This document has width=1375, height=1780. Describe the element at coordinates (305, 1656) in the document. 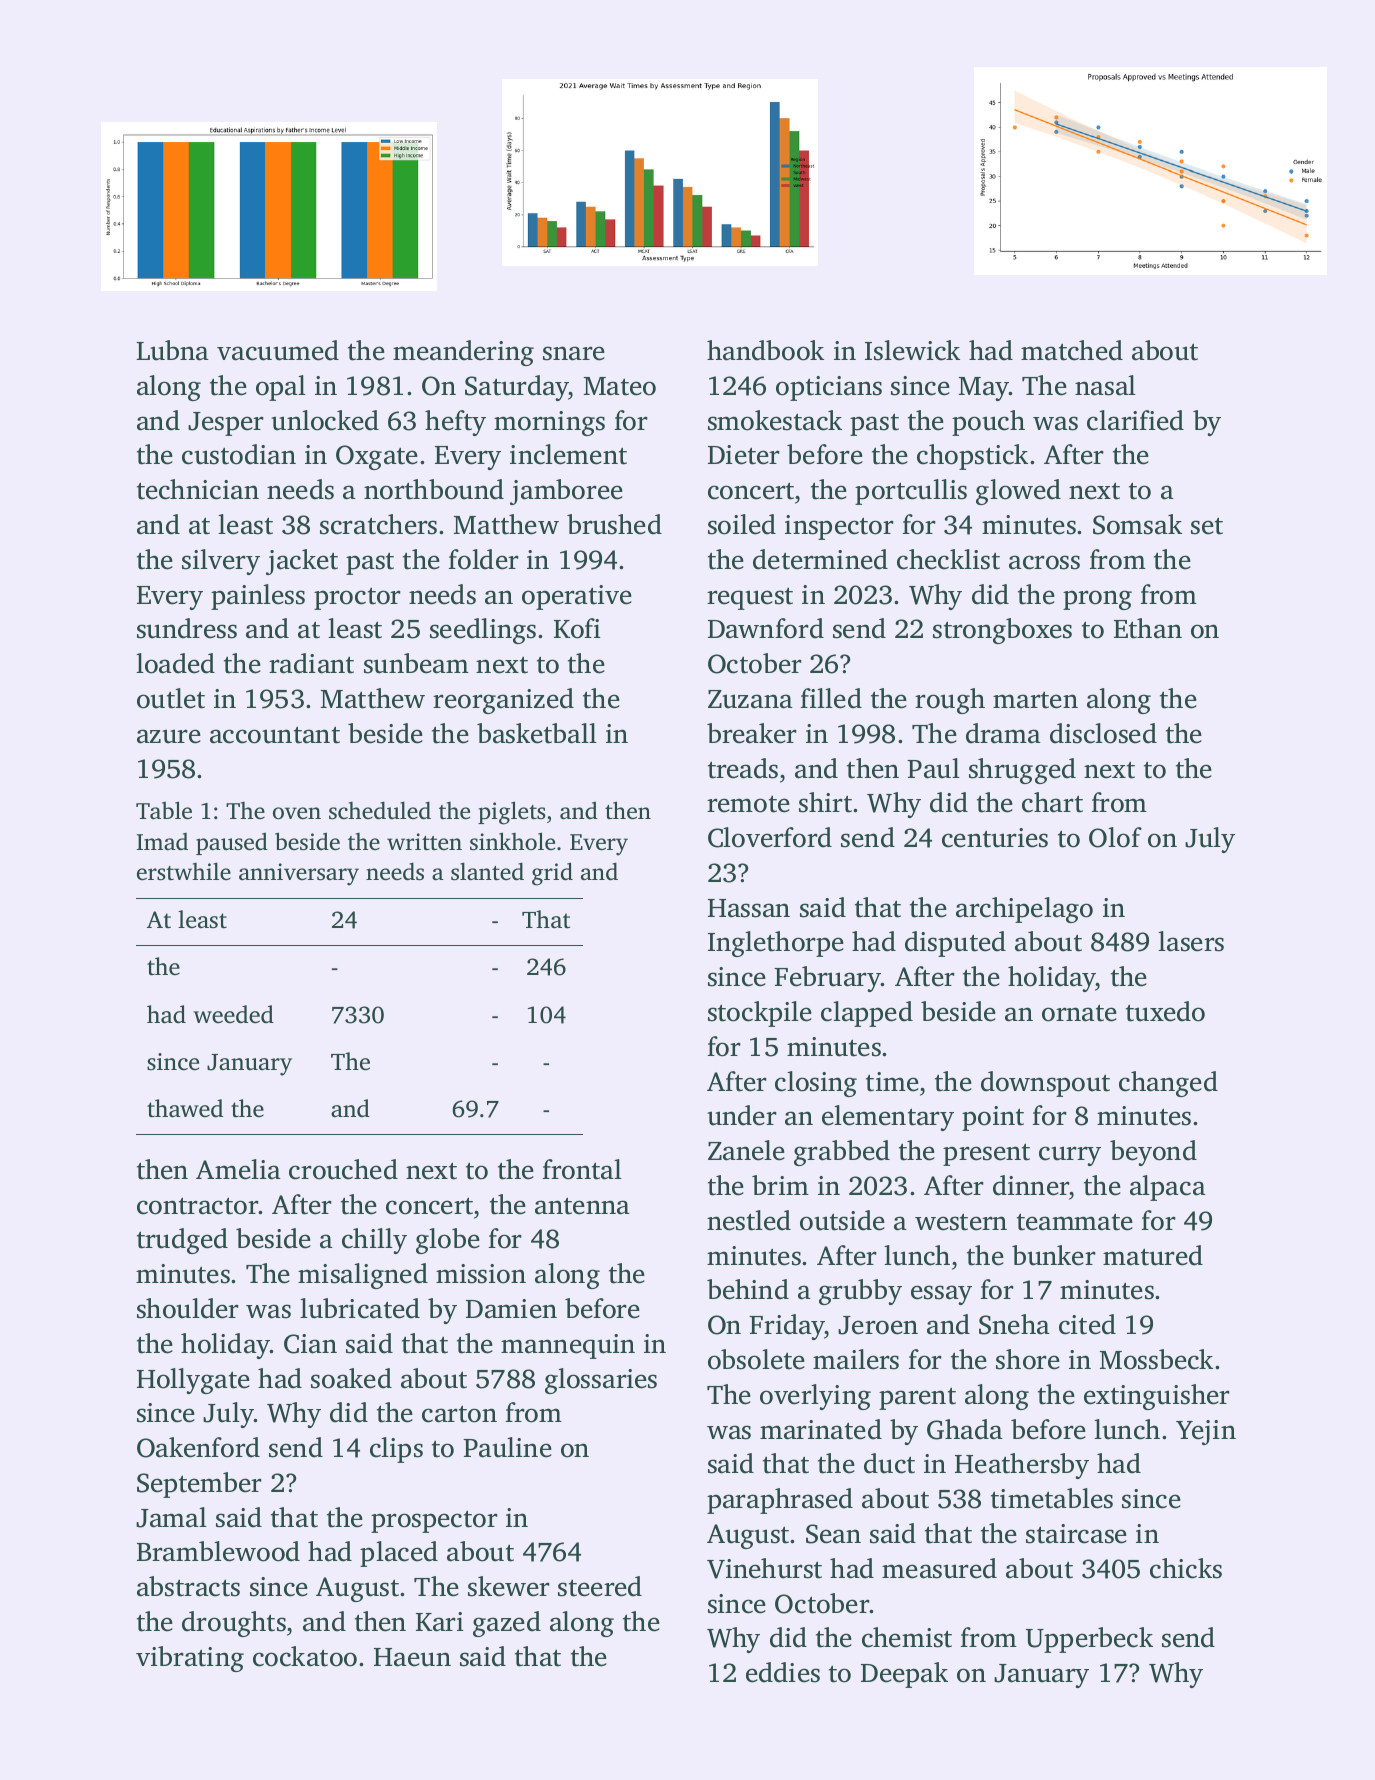

I see `cockatoo` at that location.
